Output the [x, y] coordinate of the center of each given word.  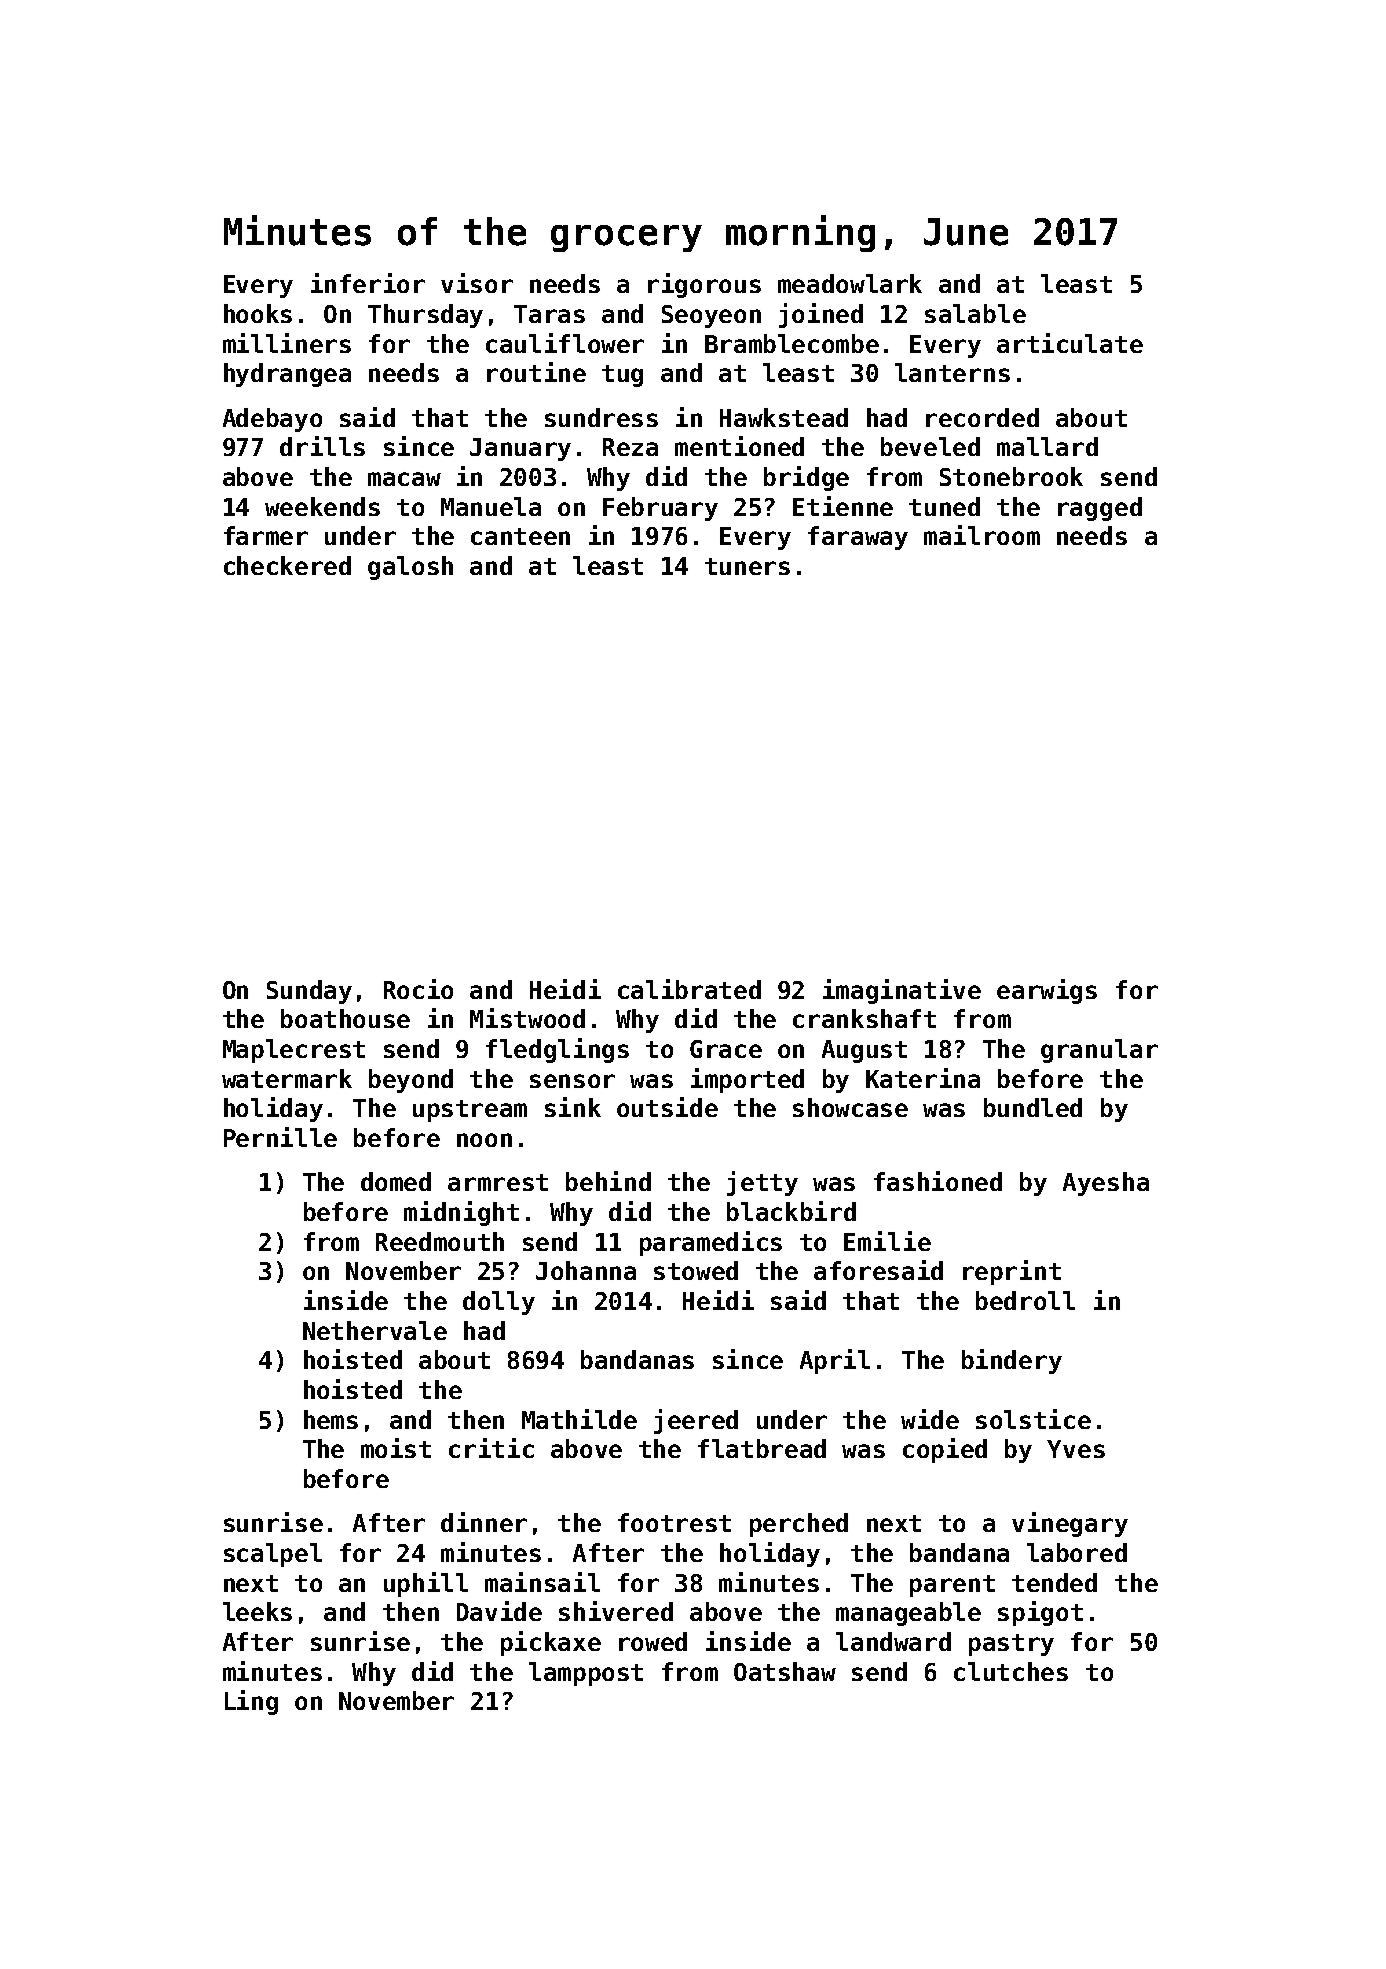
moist [396, 1448]
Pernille [280, 1137]
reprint [1012, 1272]
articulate [1070, 343]
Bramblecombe [792, 343]
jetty [762, 1183]
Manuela [491, 506]
